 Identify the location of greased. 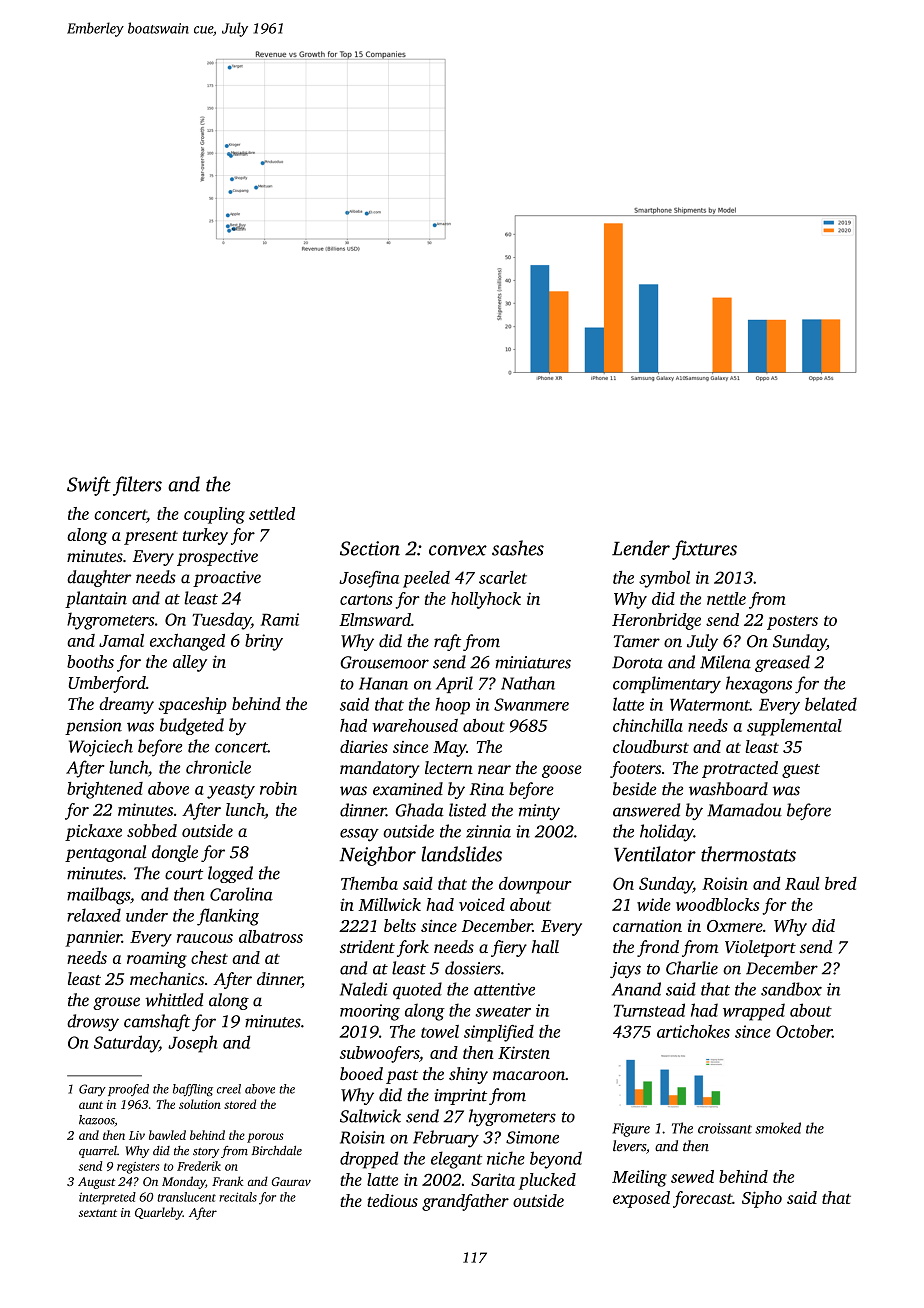
(782, 663).
